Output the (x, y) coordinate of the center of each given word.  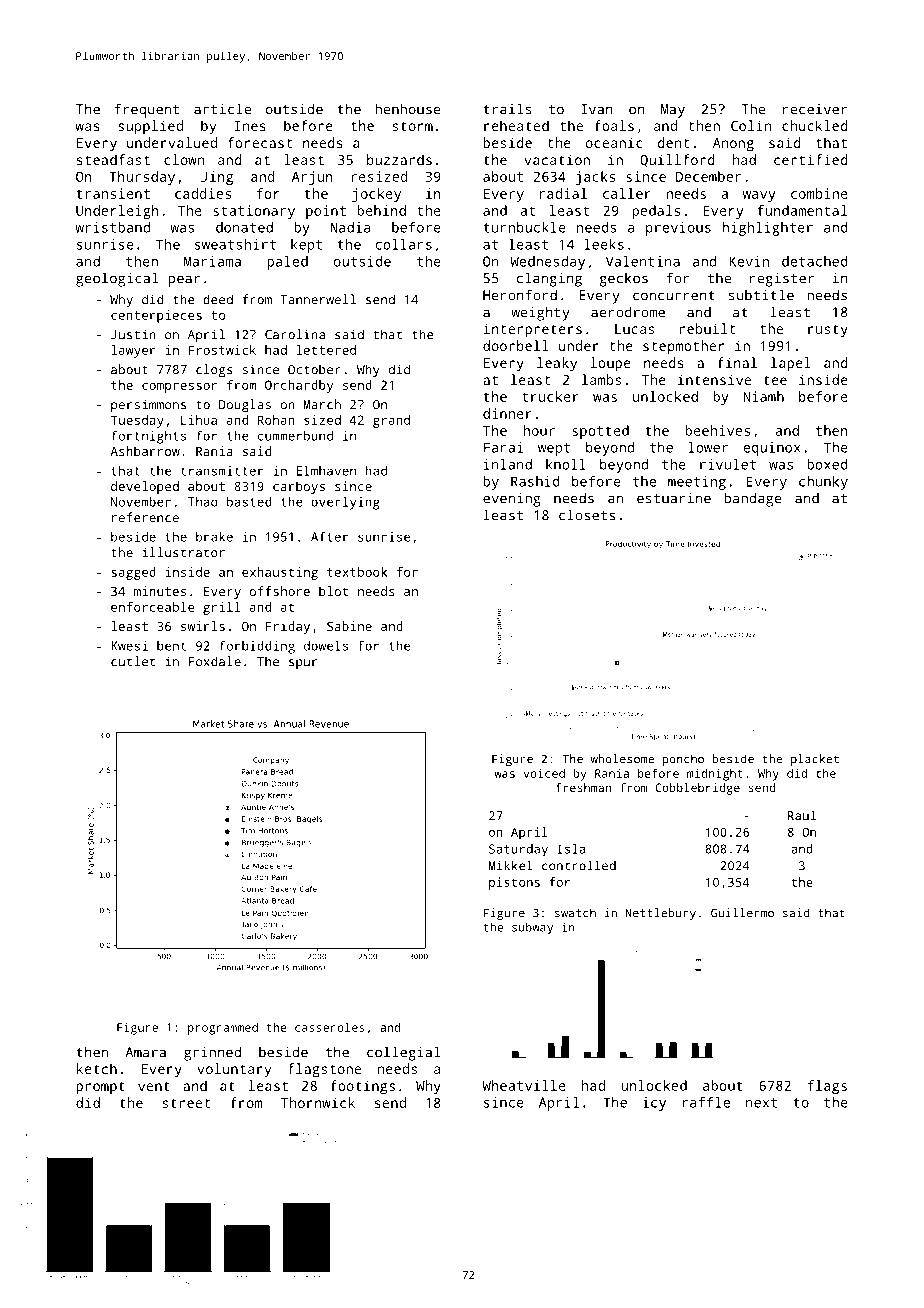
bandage (753, 499)
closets (587, 515)
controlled (579, 865)
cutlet (133, 661)
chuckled (815, 125)
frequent (146, 110)
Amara (145, 1052)
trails (507, 109)
